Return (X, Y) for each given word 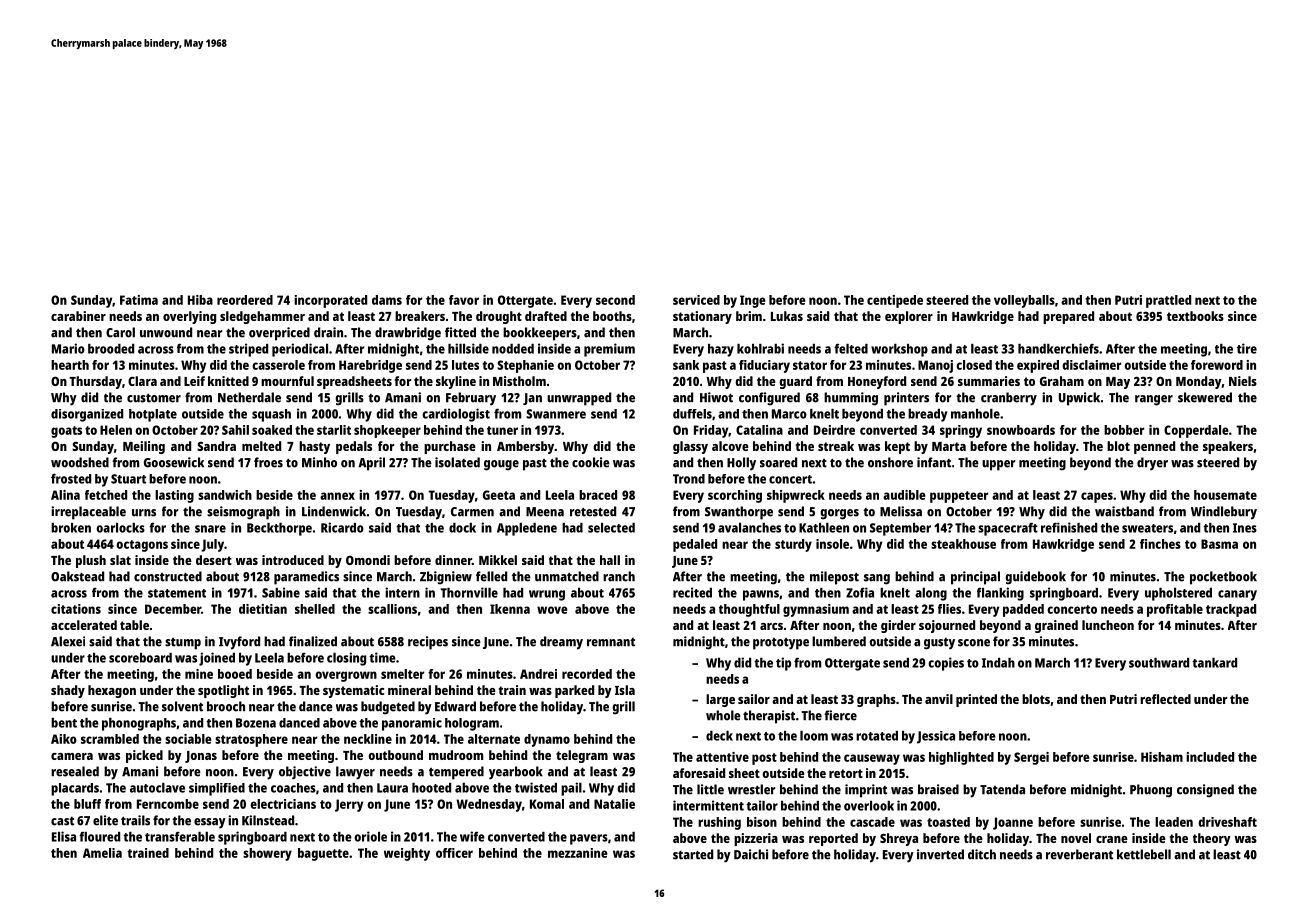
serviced (696, 300)
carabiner (78, 316)
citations (76, 609)
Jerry (349, 805)
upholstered (1178, 594)
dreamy (561, 643)
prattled (1168, 301)
